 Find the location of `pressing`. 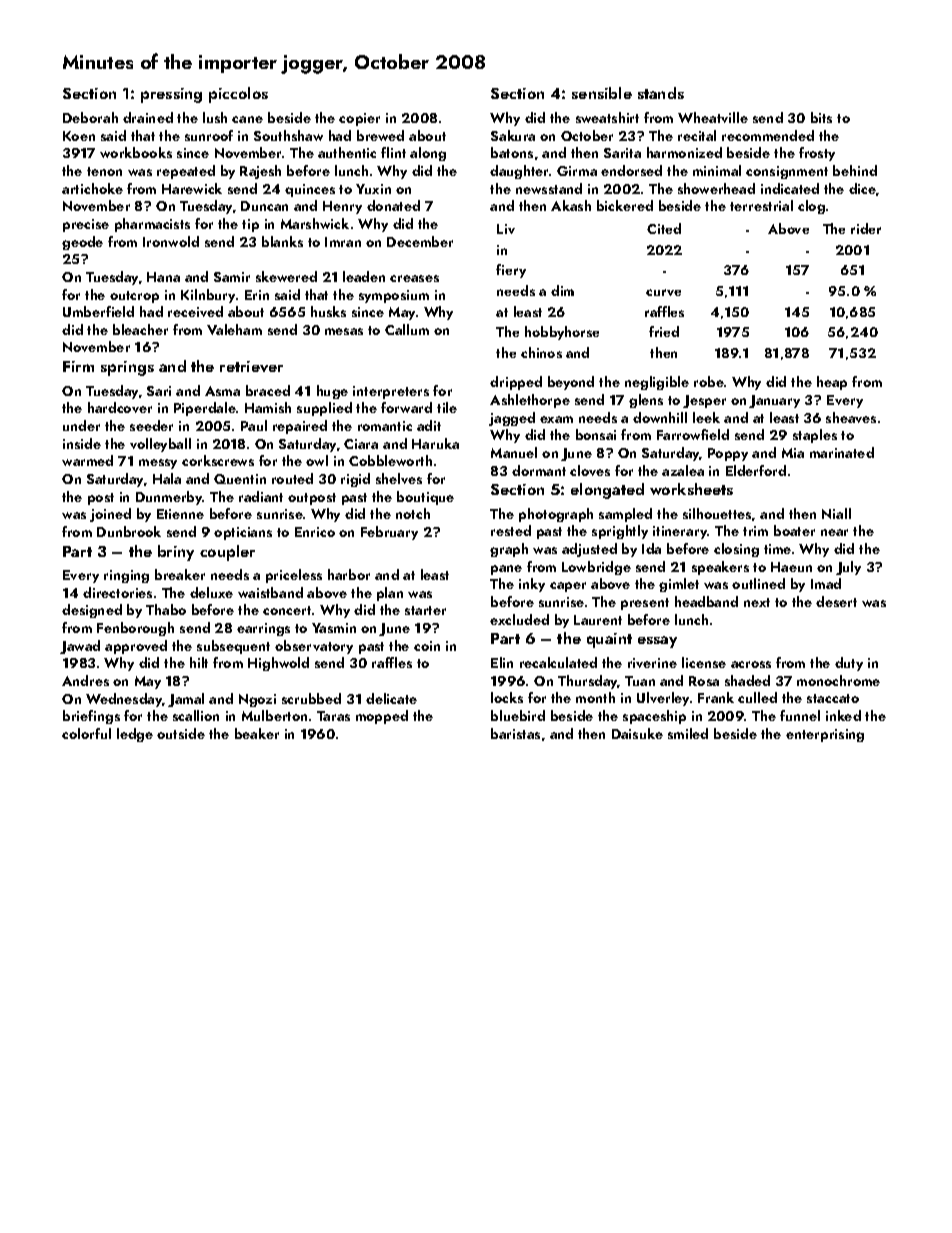

pressing is located at coordinates (171, 95).
